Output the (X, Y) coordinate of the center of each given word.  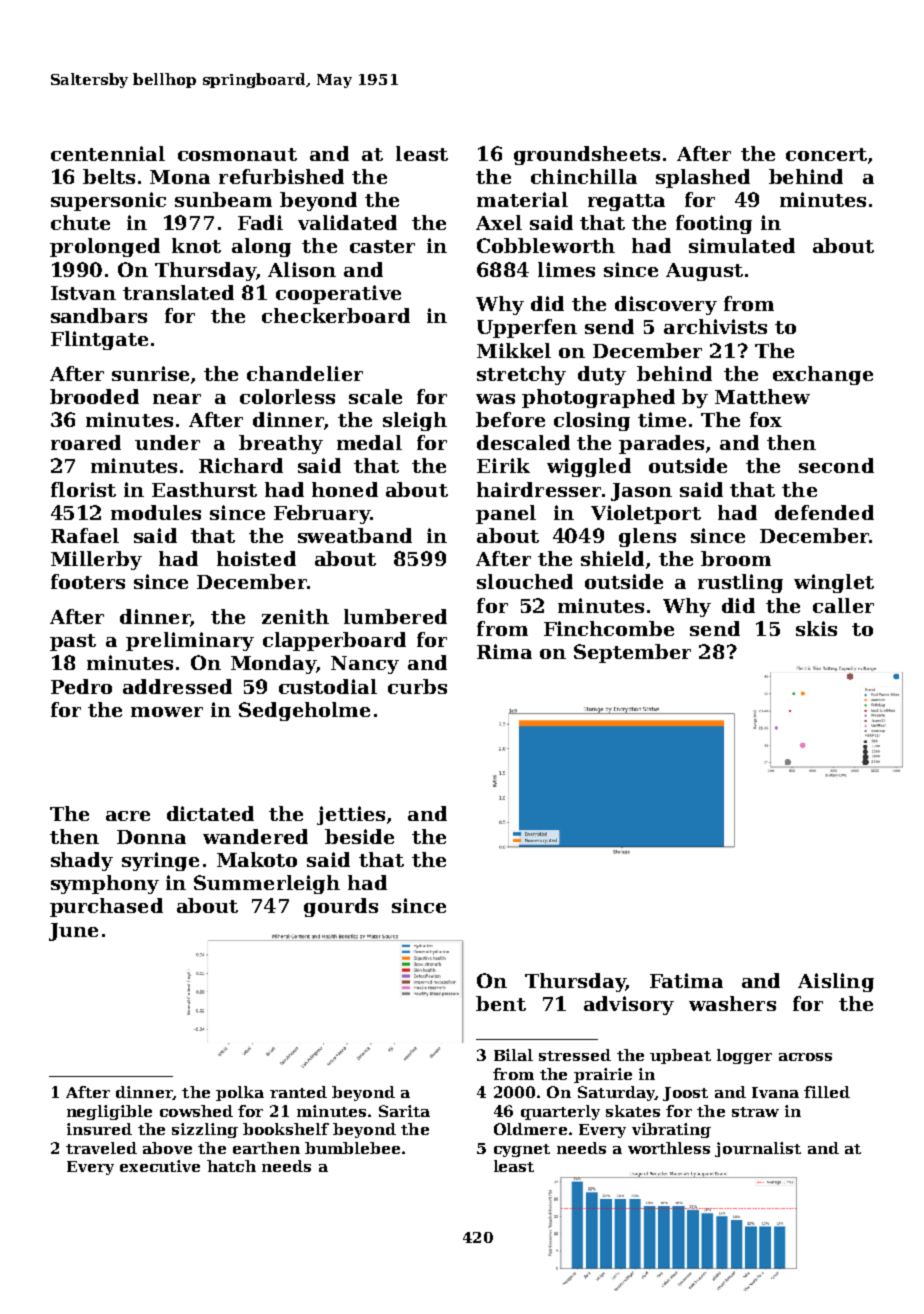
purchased (106, 907)
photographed (598, 398)
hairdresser (539, 489)
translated (178, 292)
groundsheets (587, 155)
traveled (101, 1148)
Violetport (646, 514)
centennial (108, 153)
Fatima (686, 980)
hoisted (256, 558)
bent (501, 1003)
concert (826, 154)
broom (736, 558)
